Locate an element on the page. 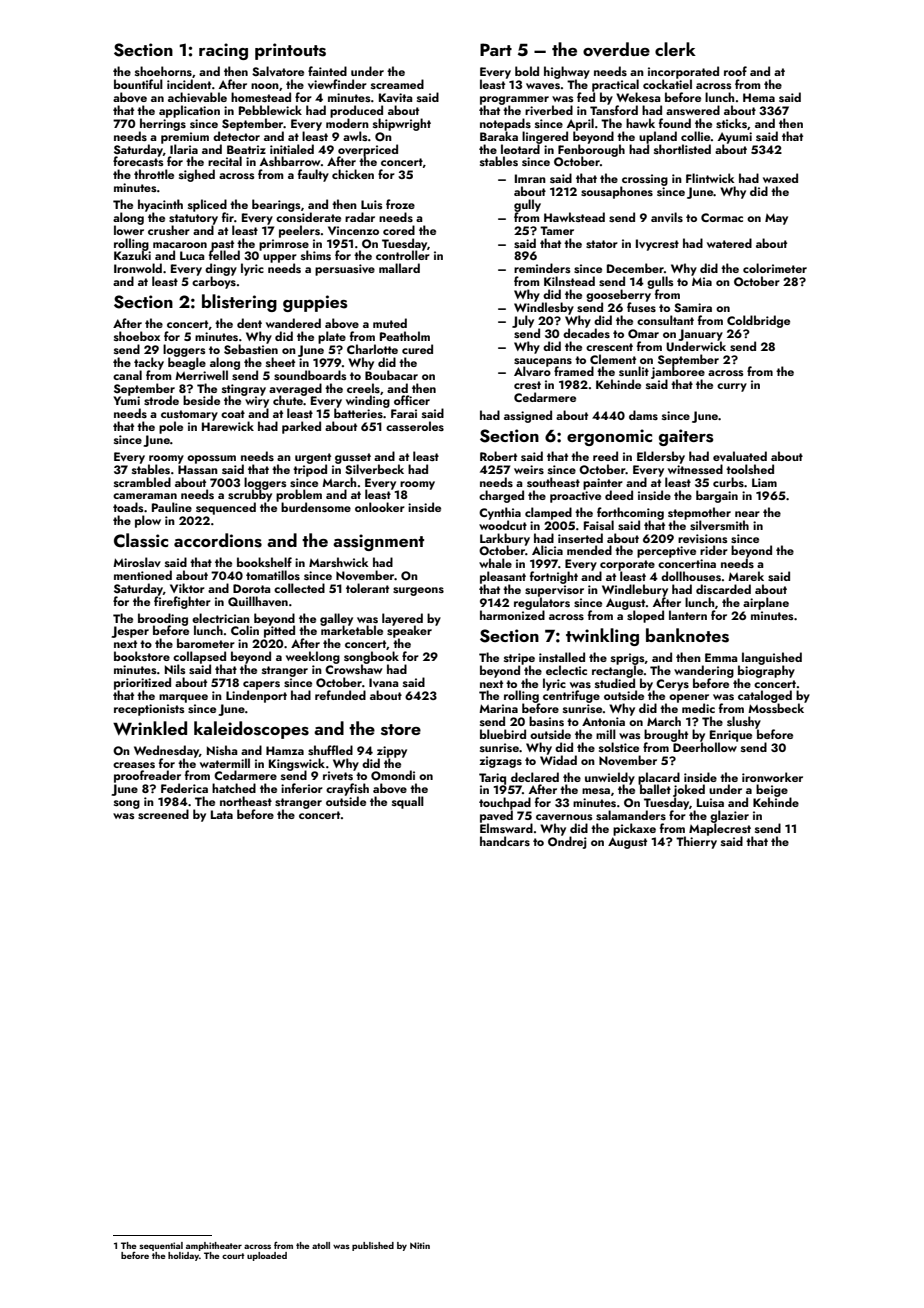 The width and height of the page is (924, 1308). Nitin is located at coordinates (420, 1245).
